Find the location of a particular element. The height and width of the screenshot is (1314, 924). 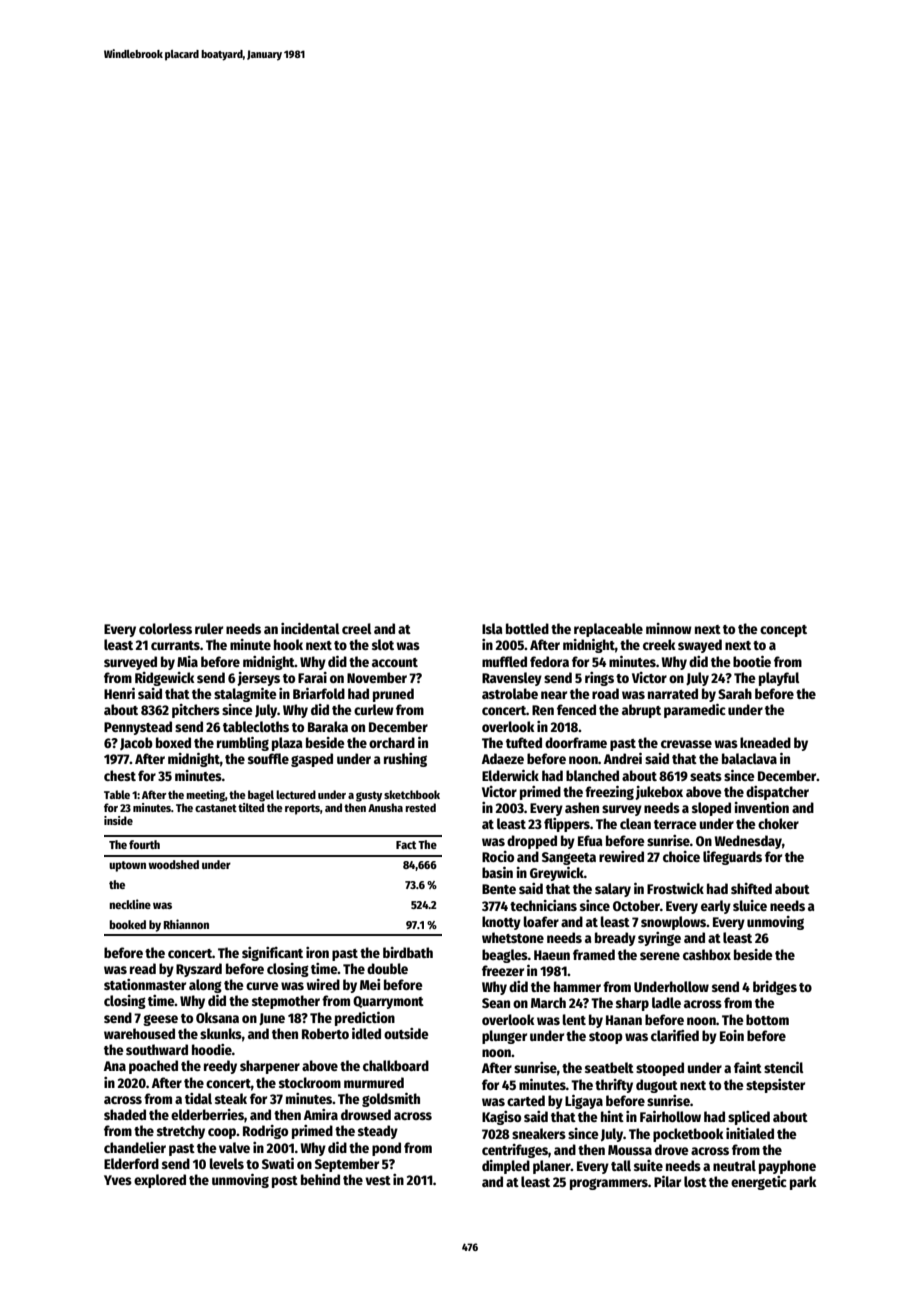

double is located at coordinates (387, 968).
